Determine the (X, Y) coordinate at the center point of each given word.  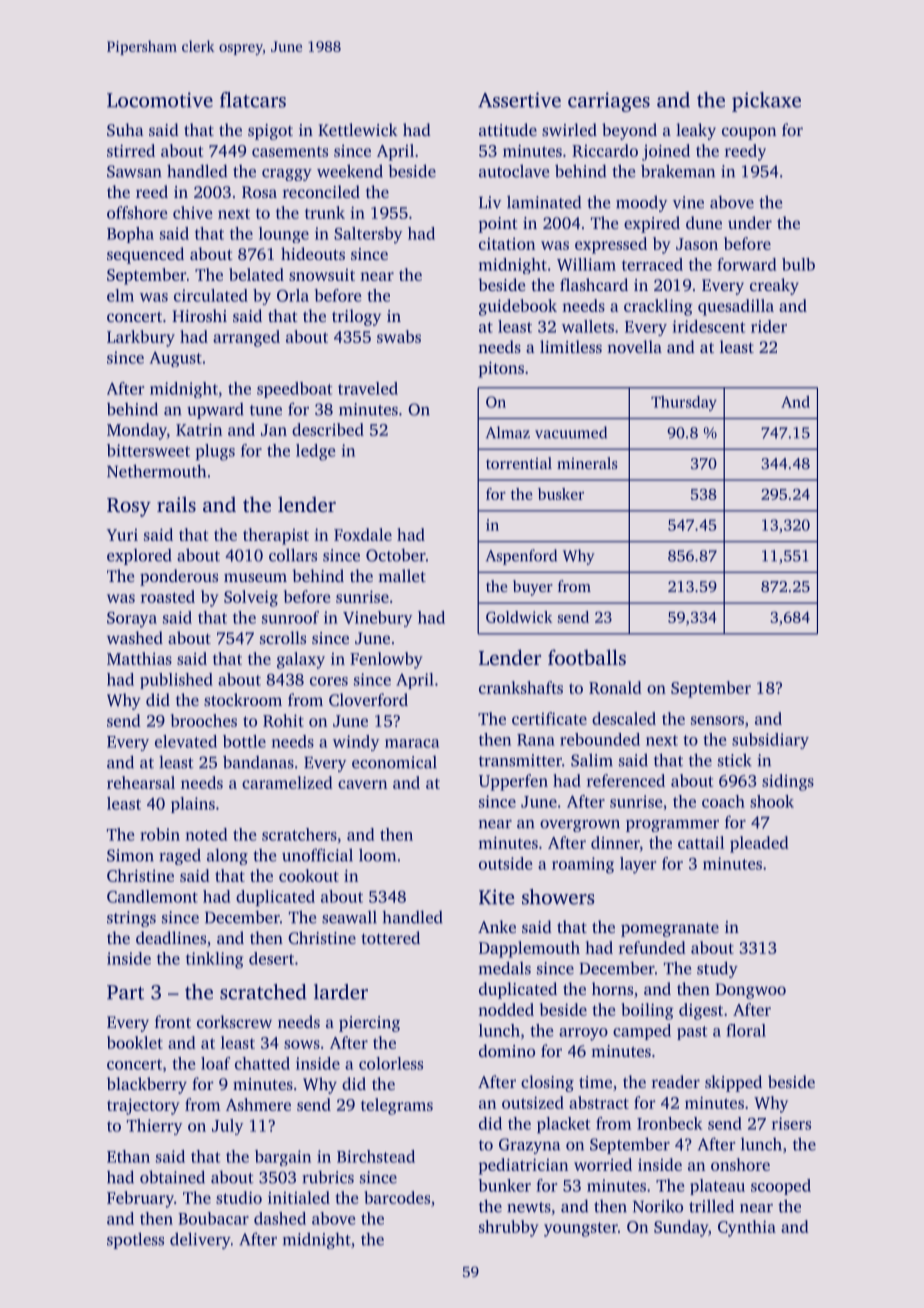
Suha (125, 130)
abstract (599, 1102)
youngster (581, 1229)
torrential (519, 463)
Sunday (681, 1228)
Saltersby (368, 235)
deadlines (171, 937)
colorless (391, 1063)
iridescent (709, 326)
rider (769, 326)
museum (255, 577)
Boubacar (213, 1218)
